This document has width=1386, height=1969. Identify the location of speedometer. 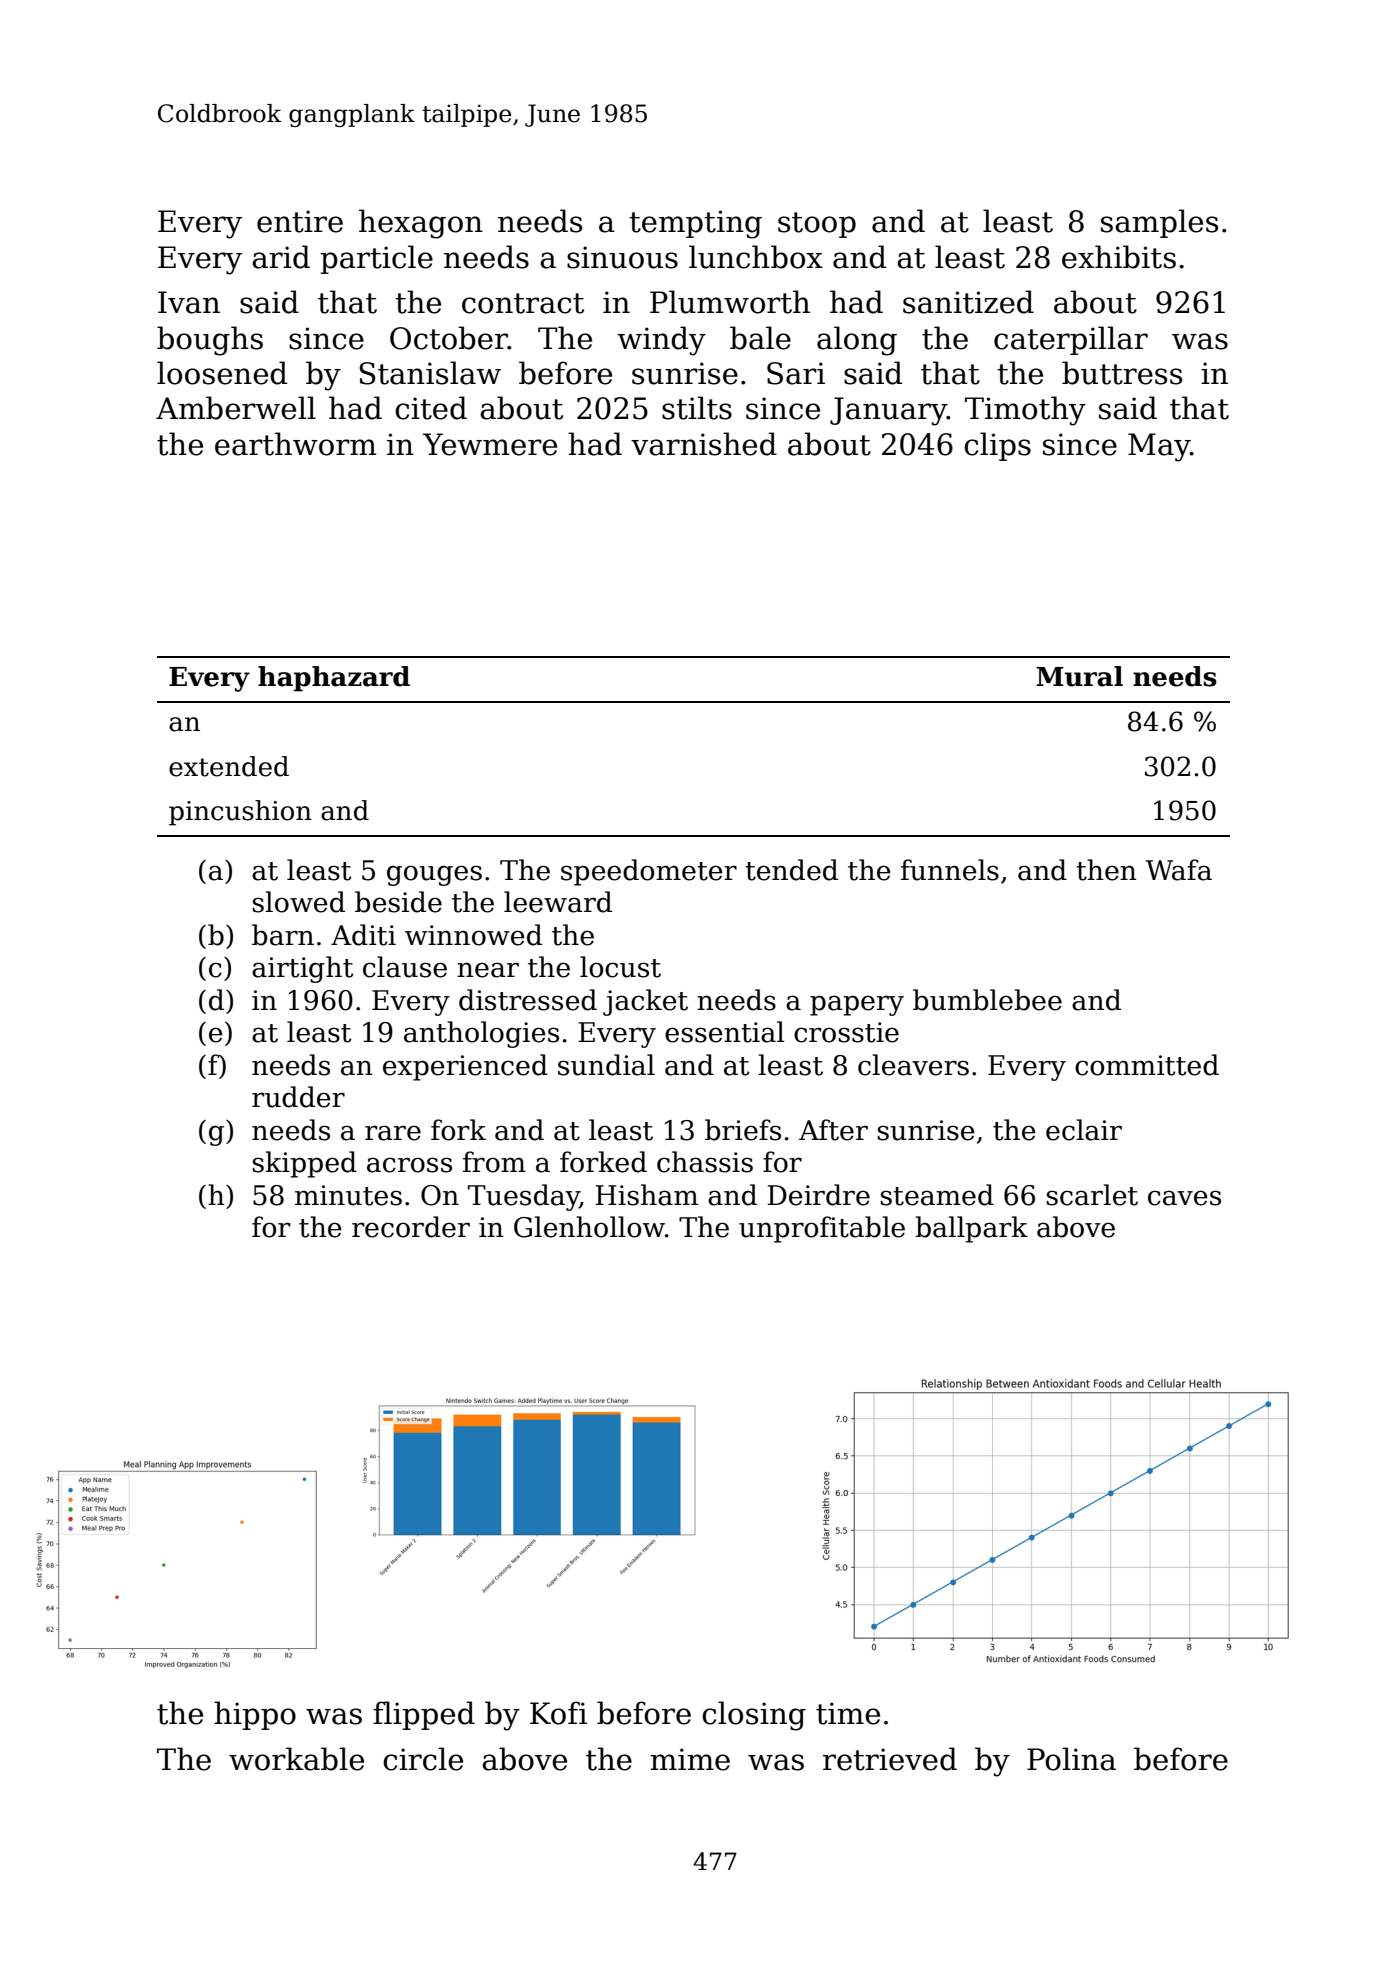
(649, 872).
